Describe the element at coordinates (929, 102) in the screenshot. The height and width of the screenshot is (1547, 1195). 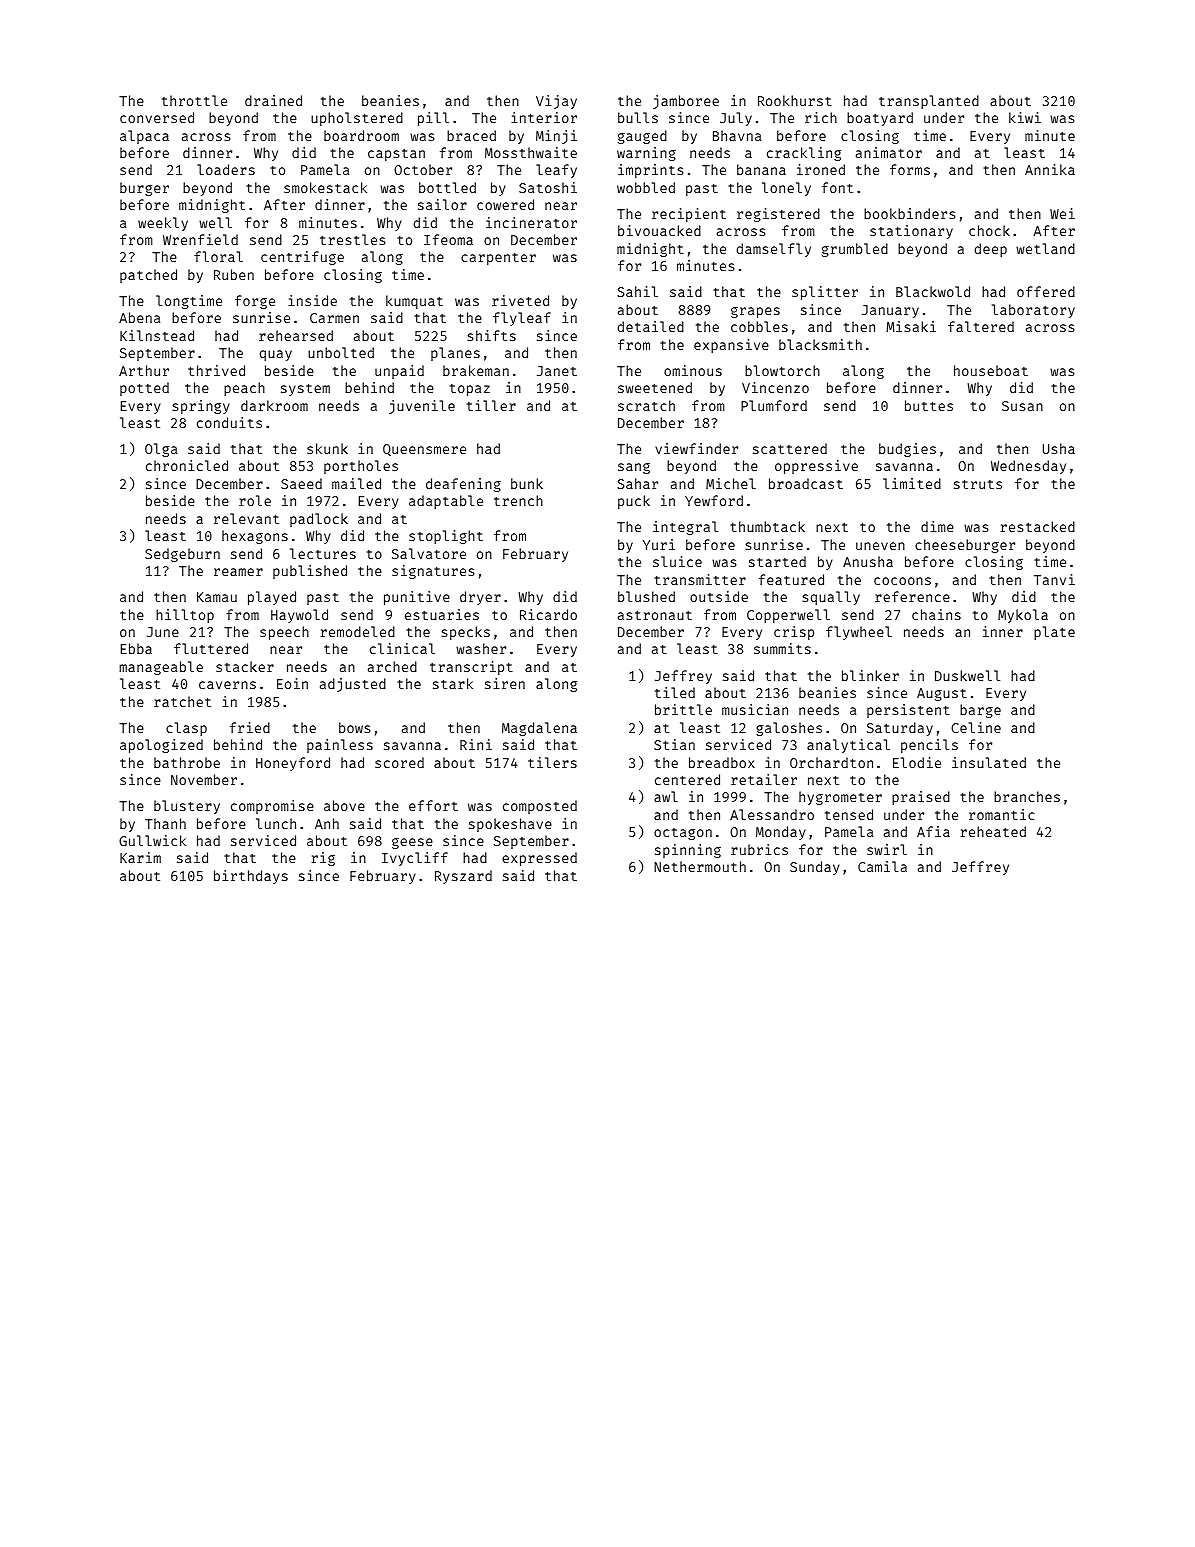
I see `transplanted` at that location.
